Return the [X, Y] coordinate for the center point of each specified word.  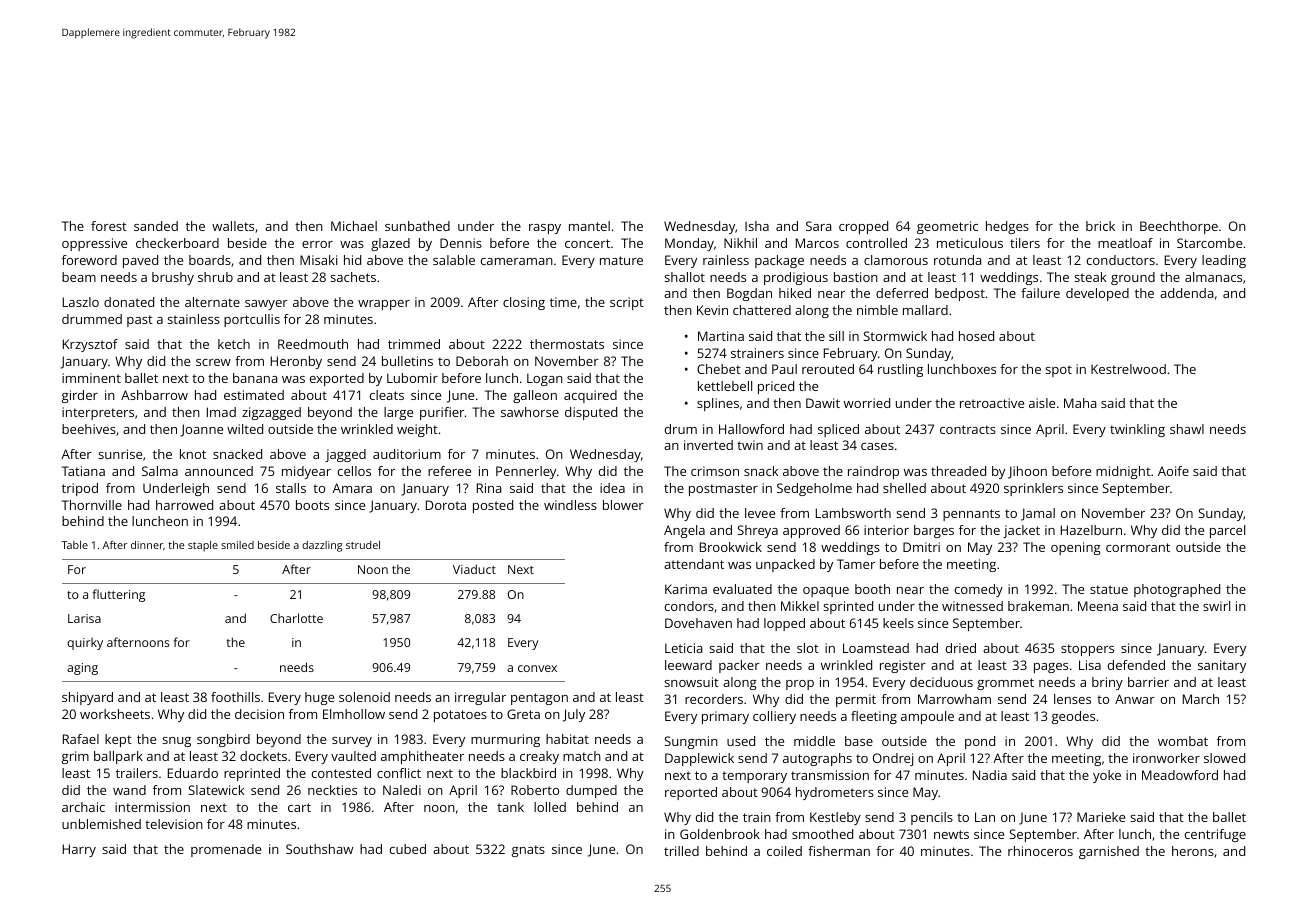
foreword [89, 260]
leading [1224, 261]
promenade [226, 850]
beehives [89, 429]
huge [319, 698]
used [741, 741]
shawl [1187, 429]
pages [1051, 668]
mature [621, 260]
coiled [784, 851]
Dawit [823, 403]
